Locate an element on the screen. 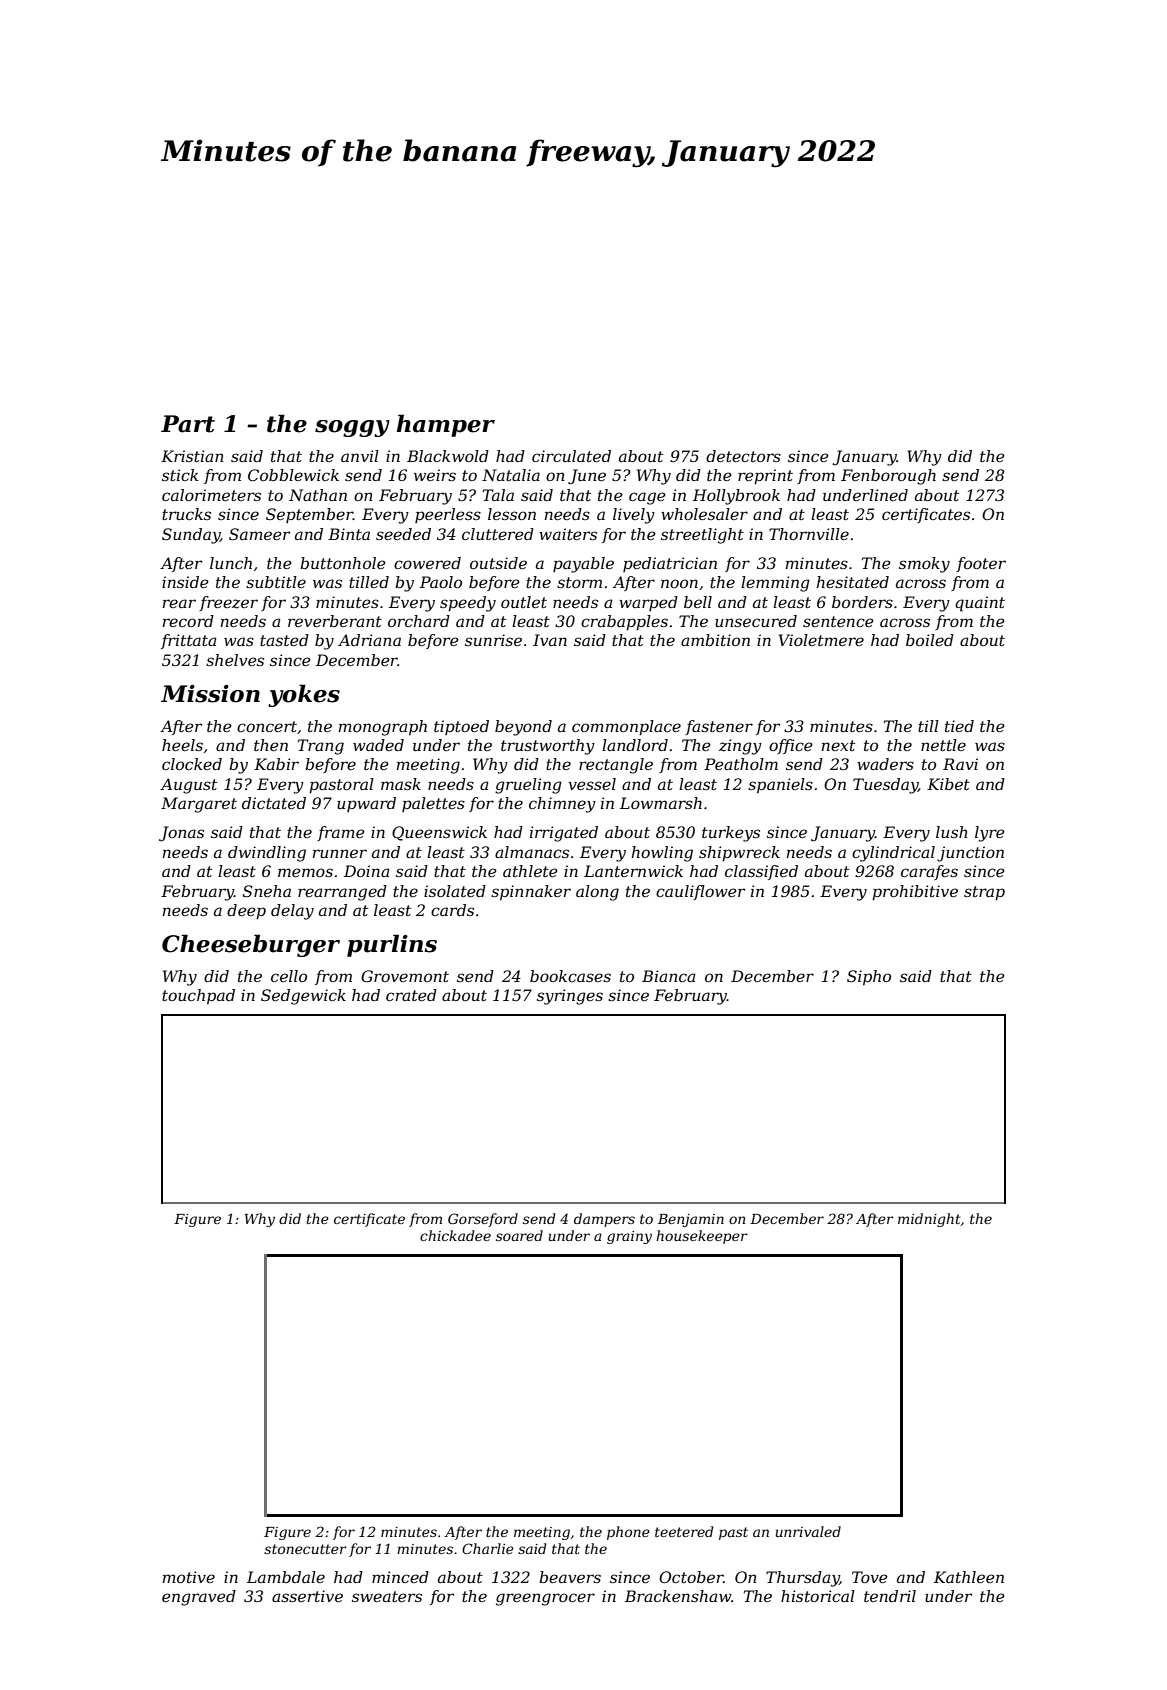  outside is located at coordinates (498, 563).
